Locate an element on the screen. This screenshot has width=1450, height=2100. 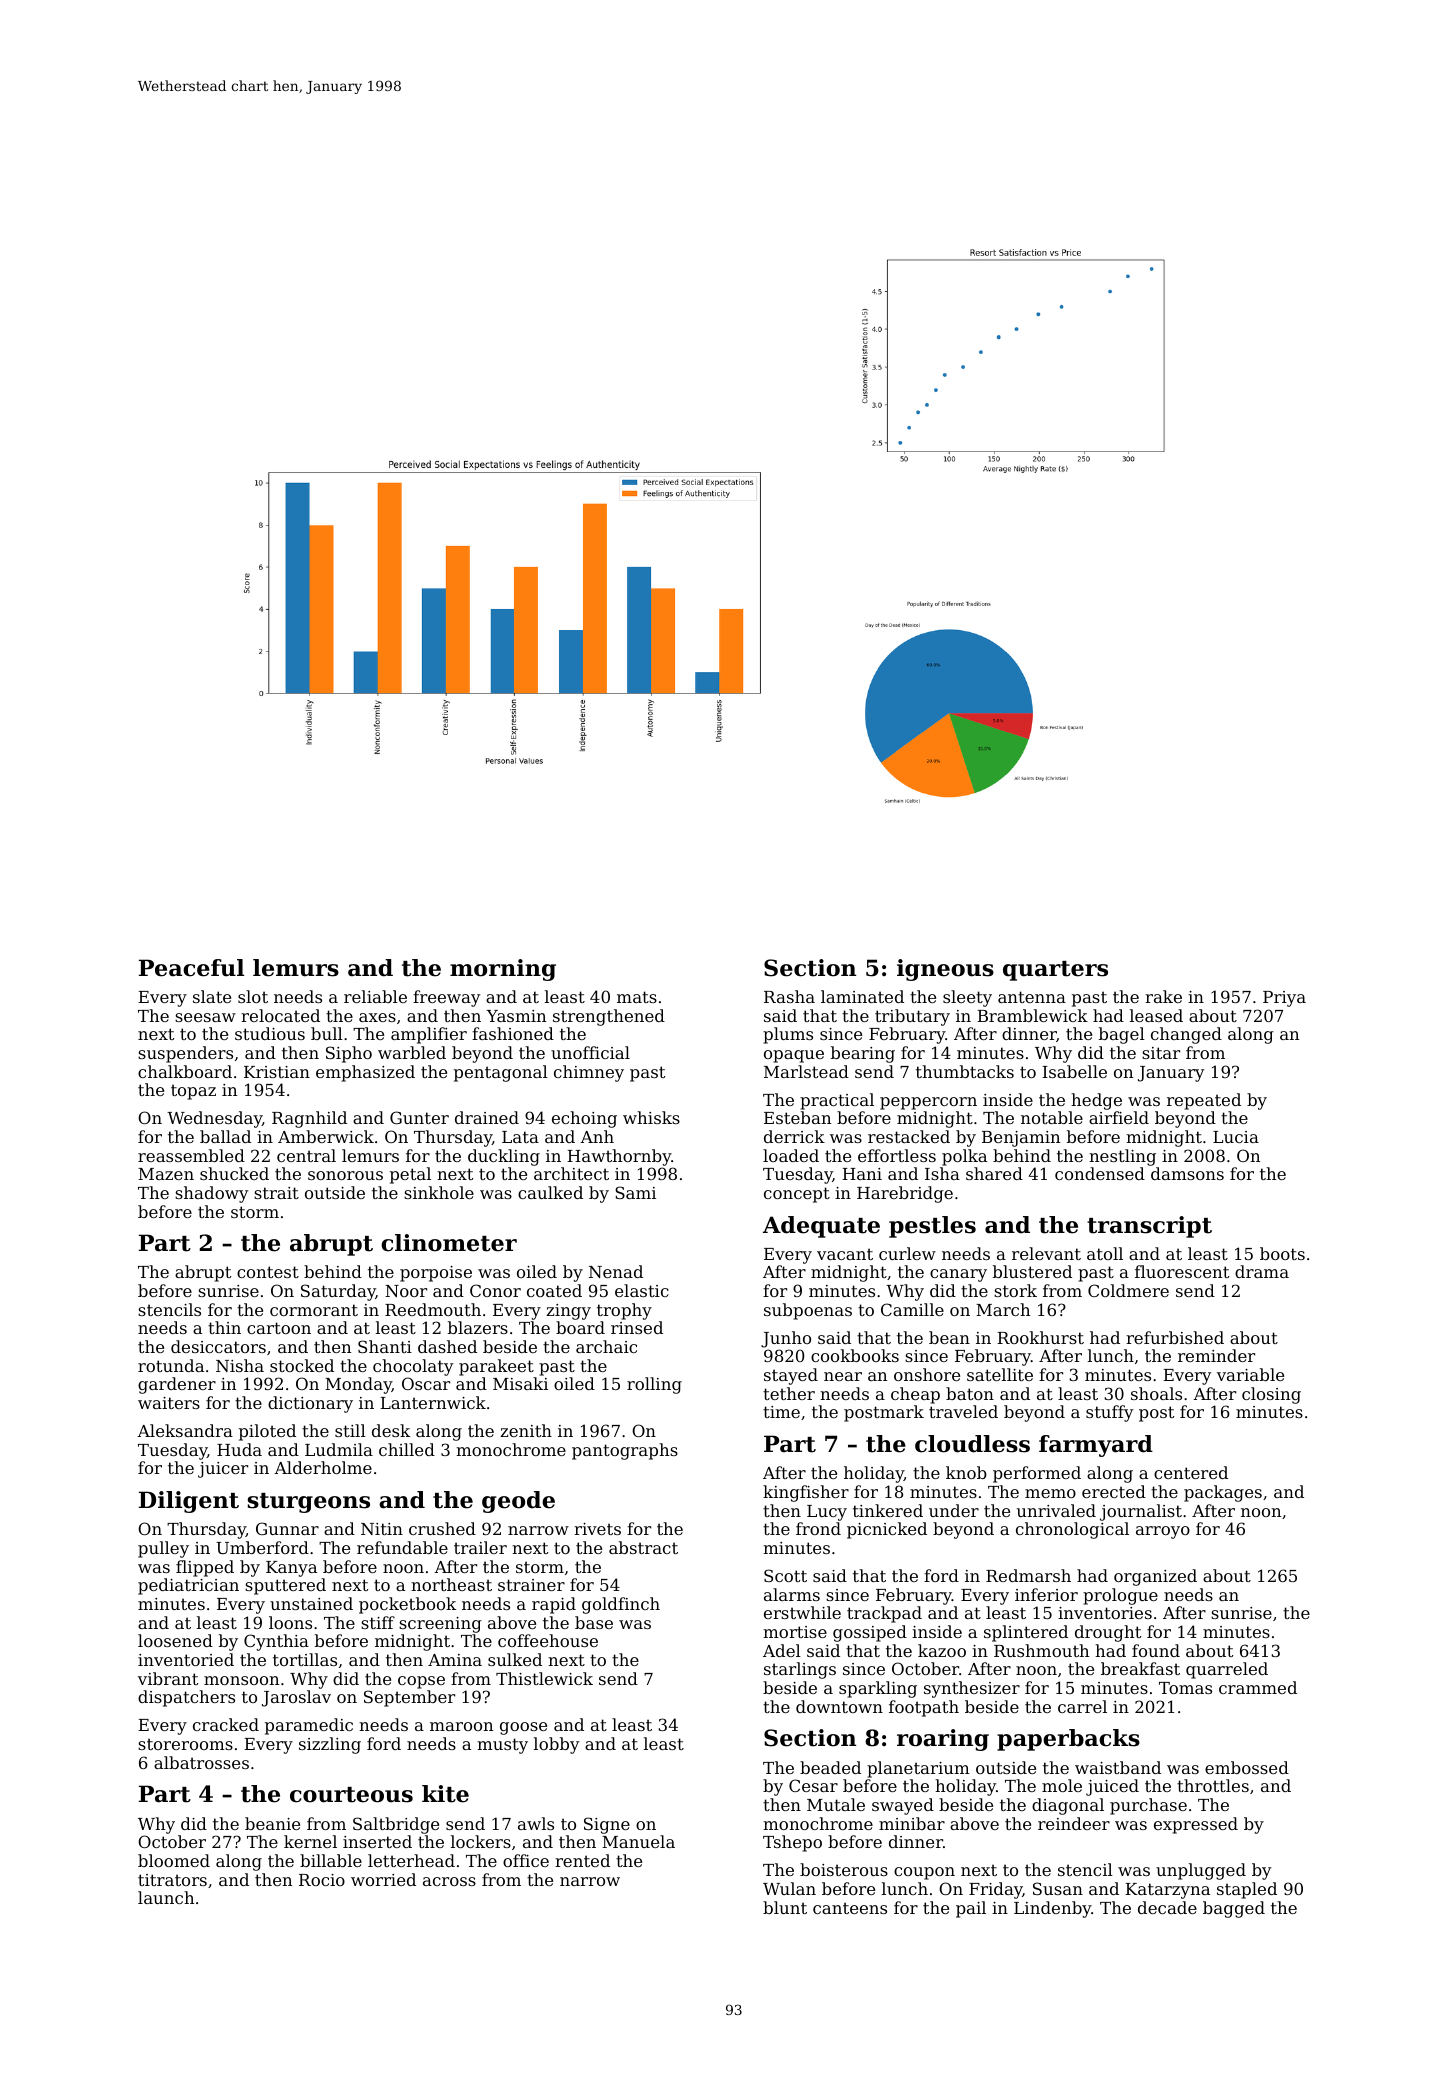
across is located at coordinates (449, 1881).
